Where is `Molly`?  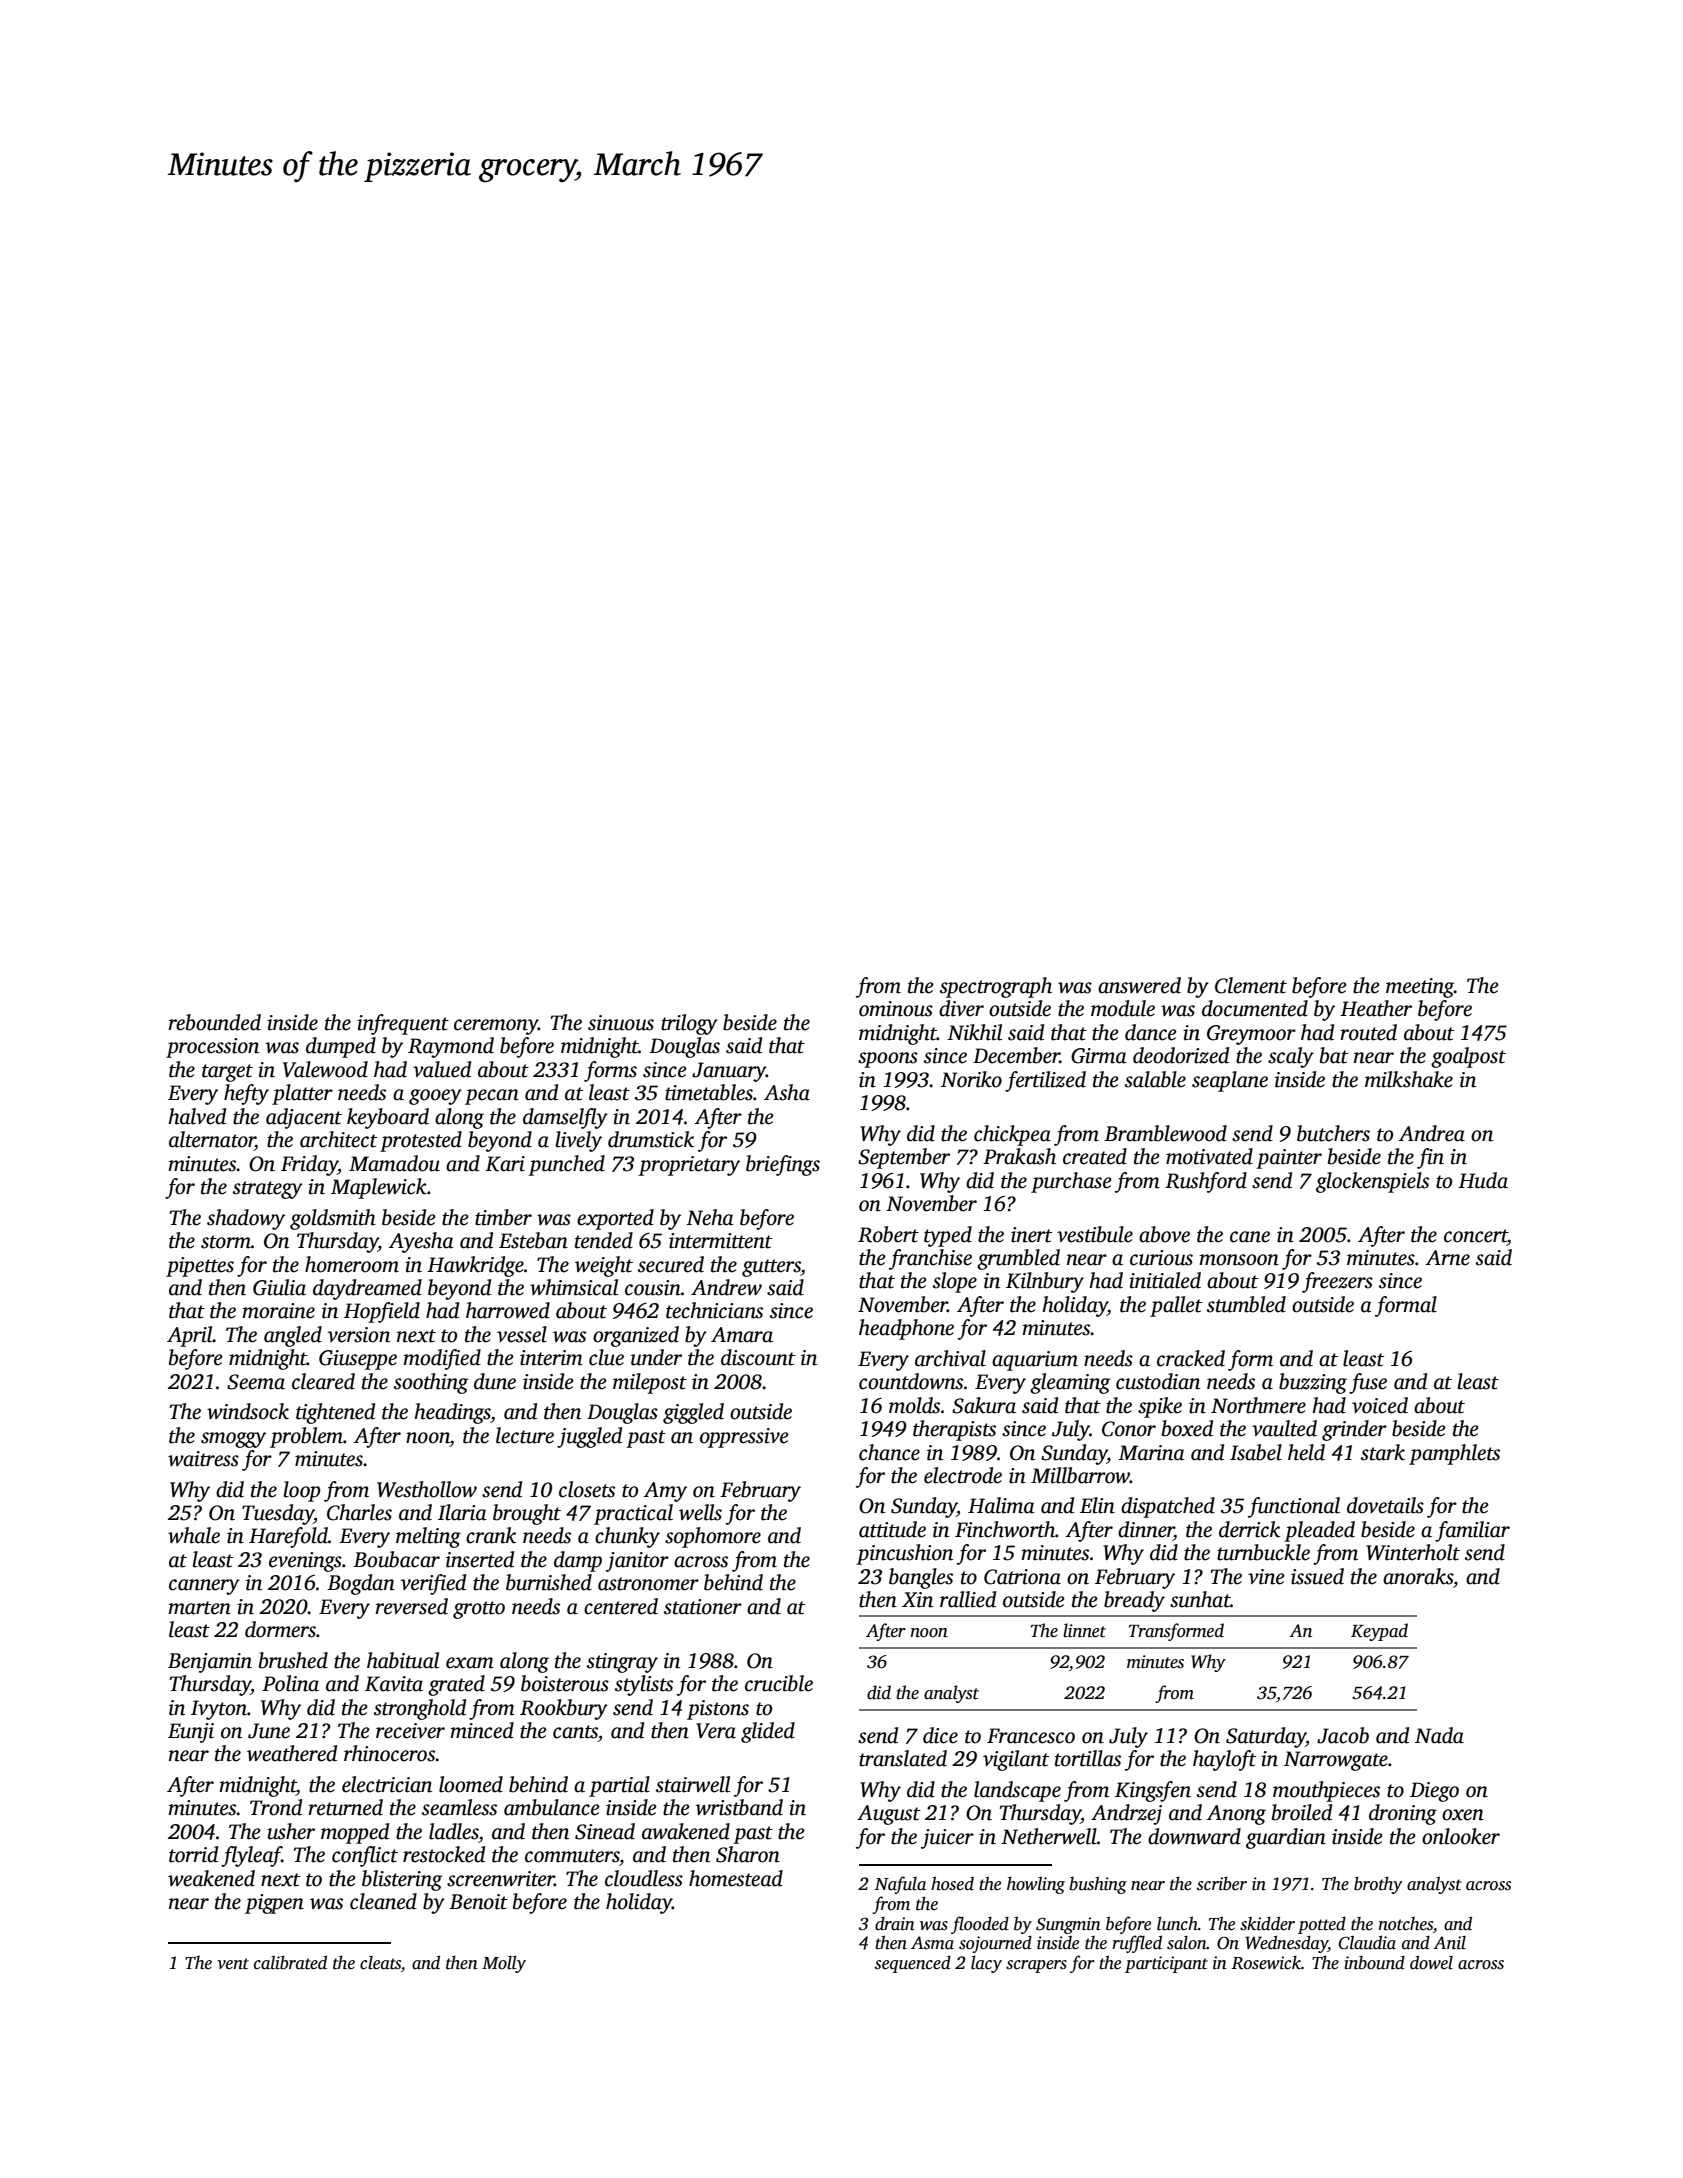
Molly is located at coordinates (504, 1964).
